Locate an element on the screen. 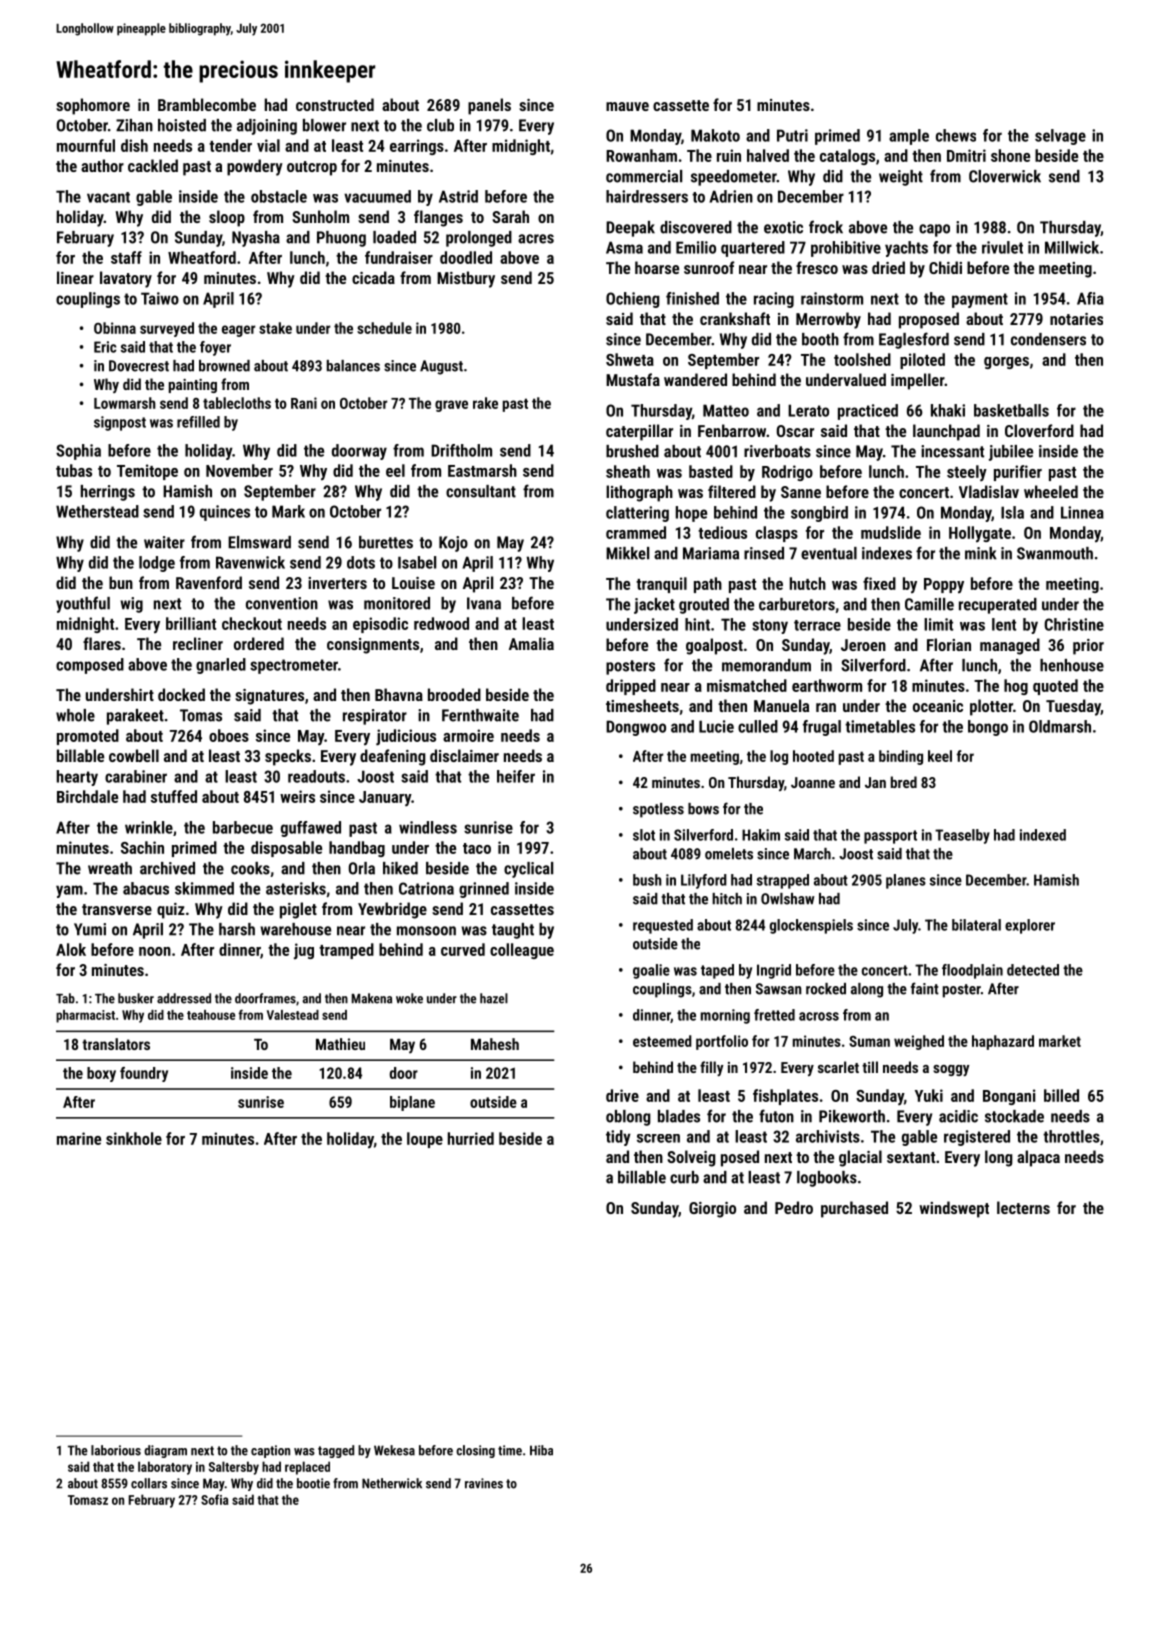 Image resolution: width=1160 pixels, height=1641 pixels. Sofia is located at coordinates (214, 1499).
